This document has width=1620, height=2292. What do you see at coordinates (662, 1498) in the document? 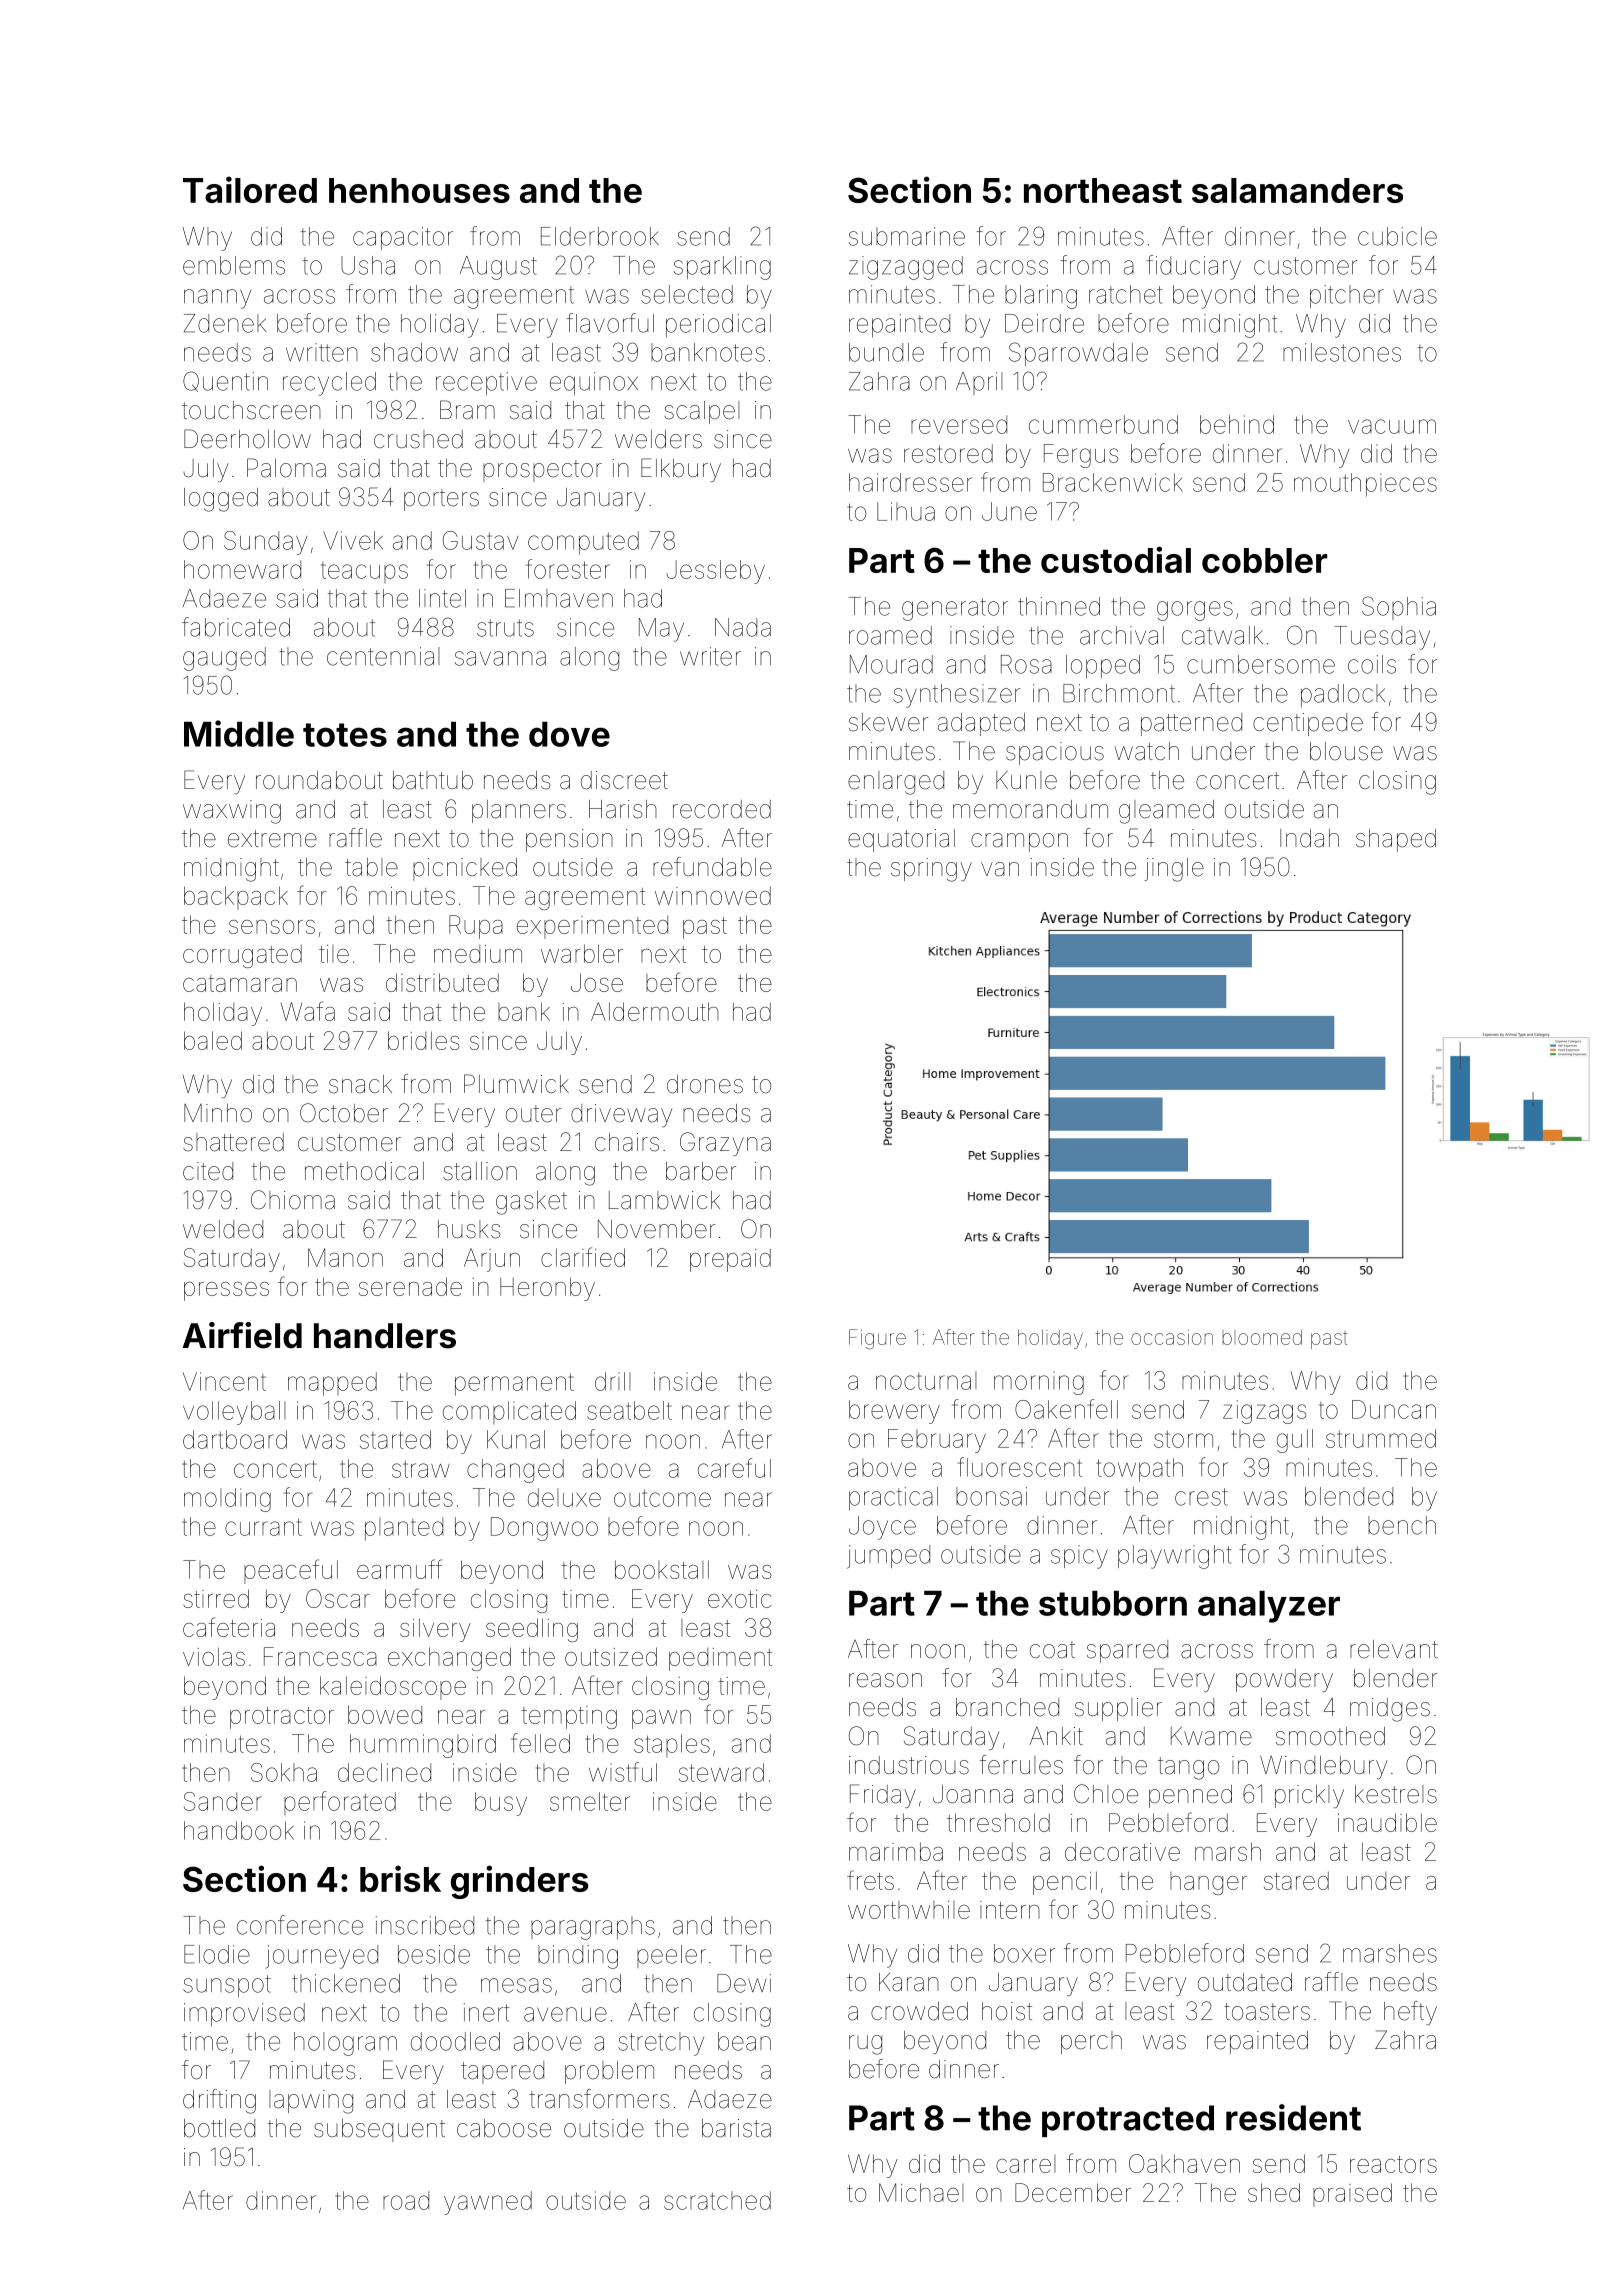
I see `outcome` at bounding box center [662, 1498].
